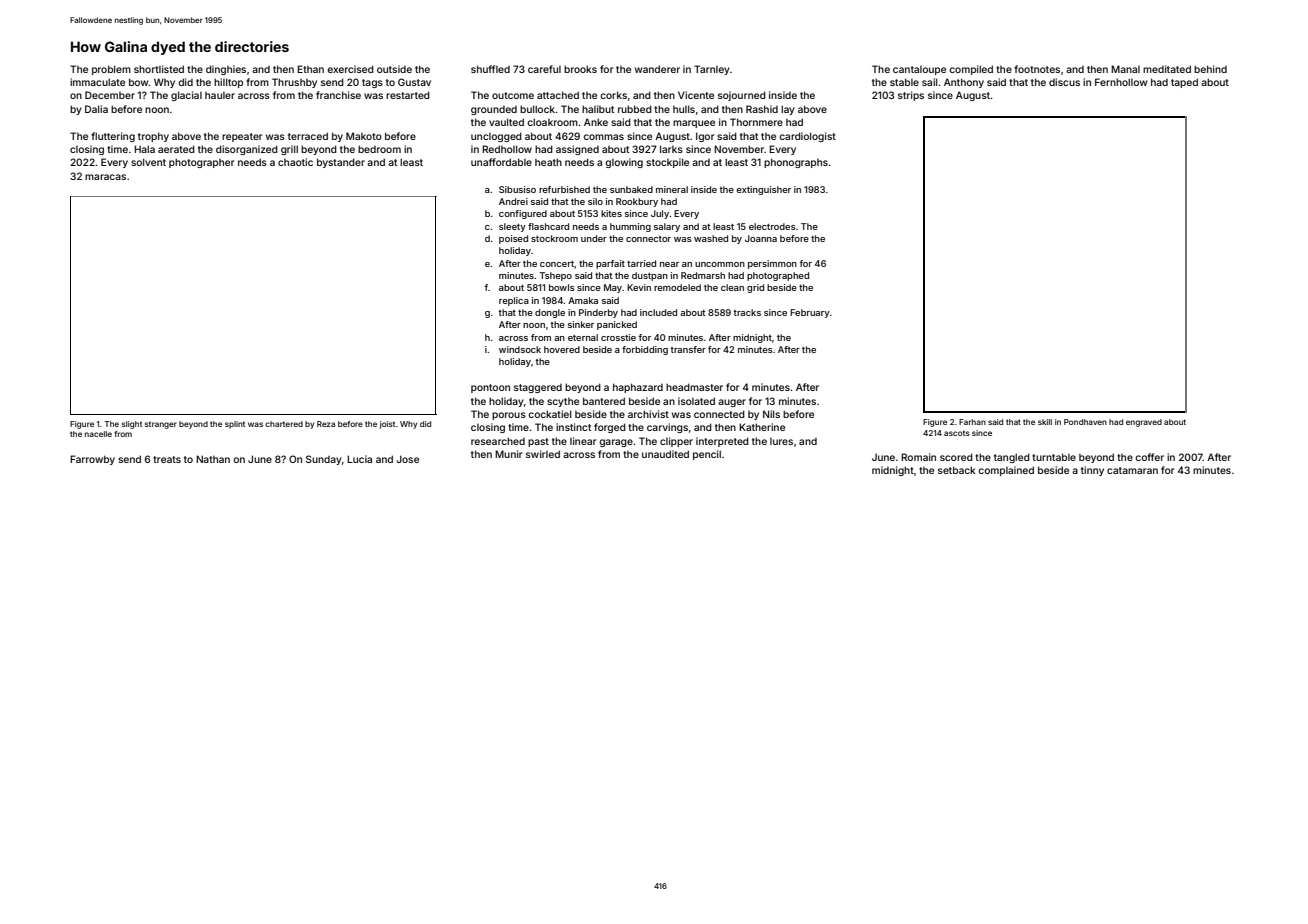 The height and width of the screenshot is (924, 1308). I want to click on photographed, so click(778, 276).
